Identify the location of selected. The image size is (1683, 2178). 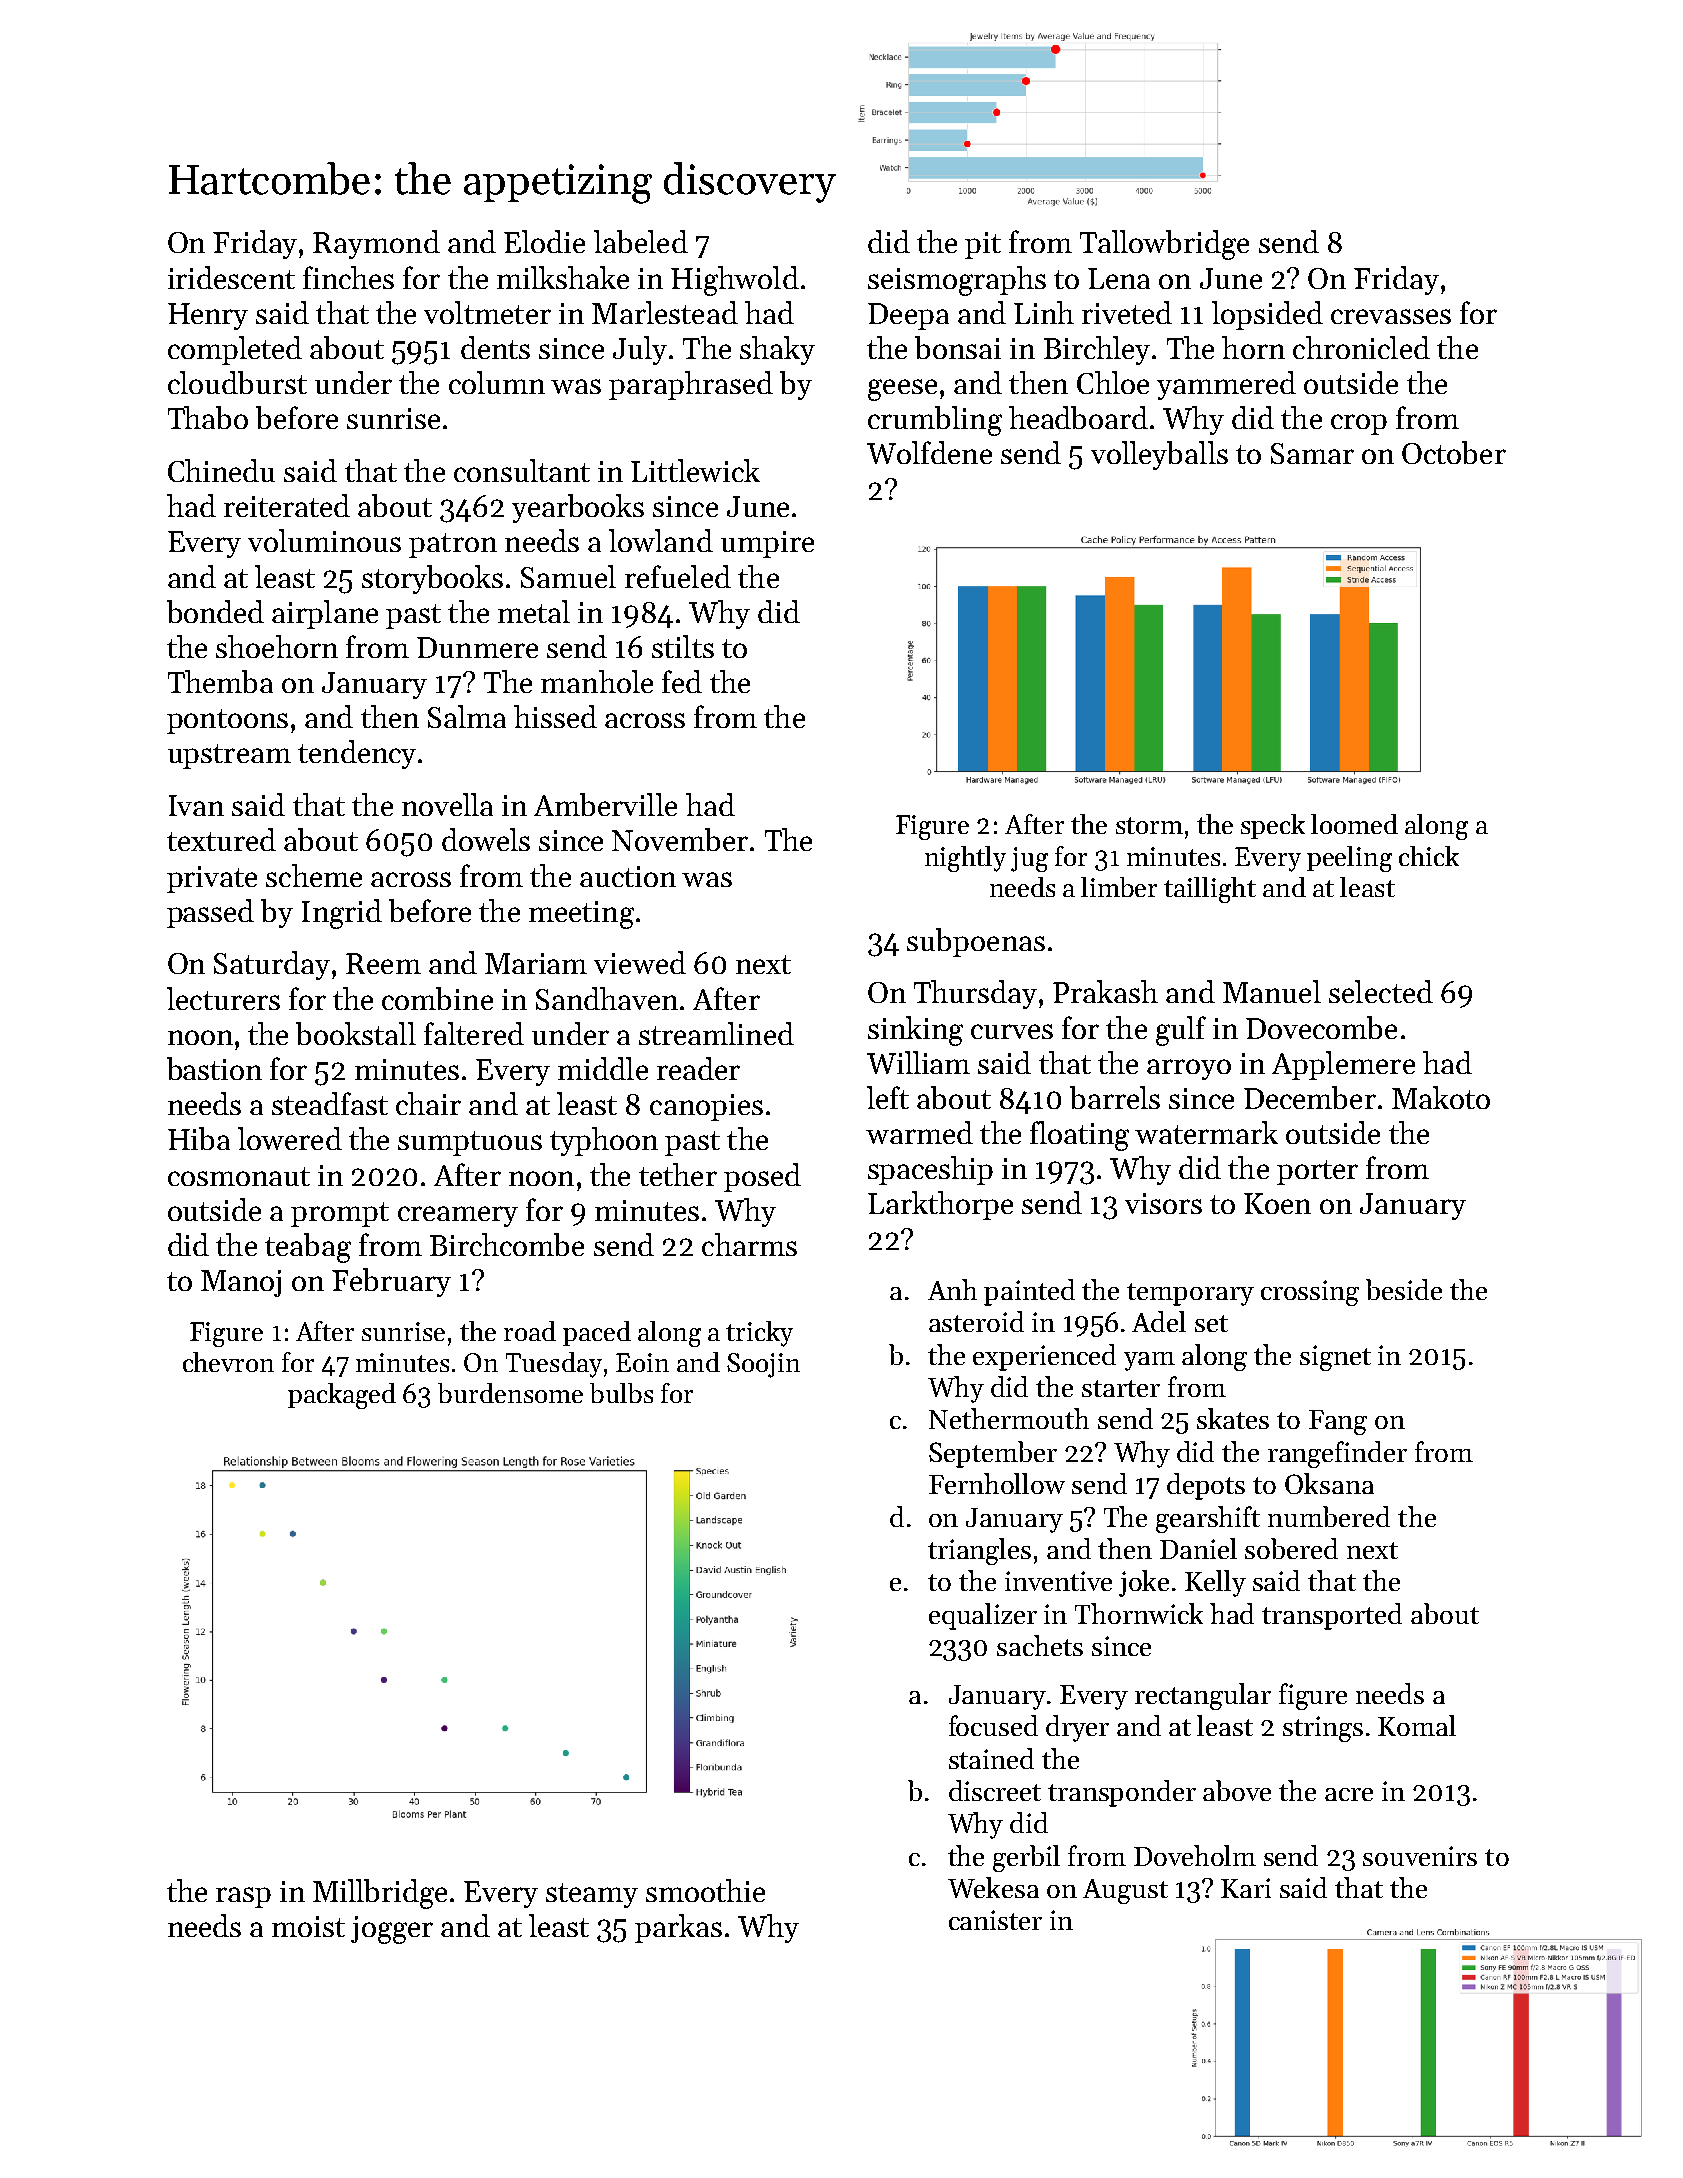
(1381, 991).
